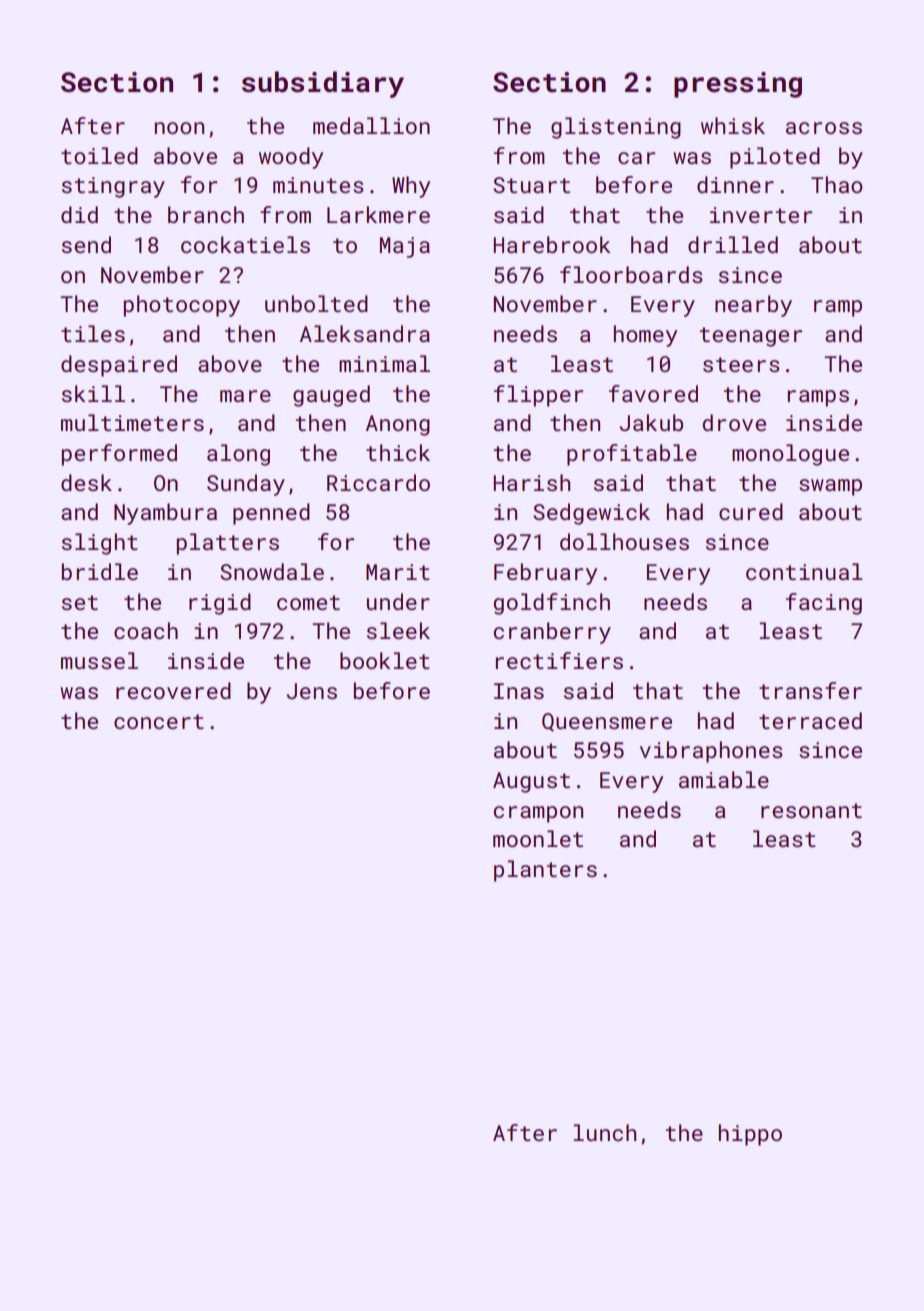  What do you see at coordinates (651, 422) in the document?
I see `Jakub` at bounding box center [651, 422].
